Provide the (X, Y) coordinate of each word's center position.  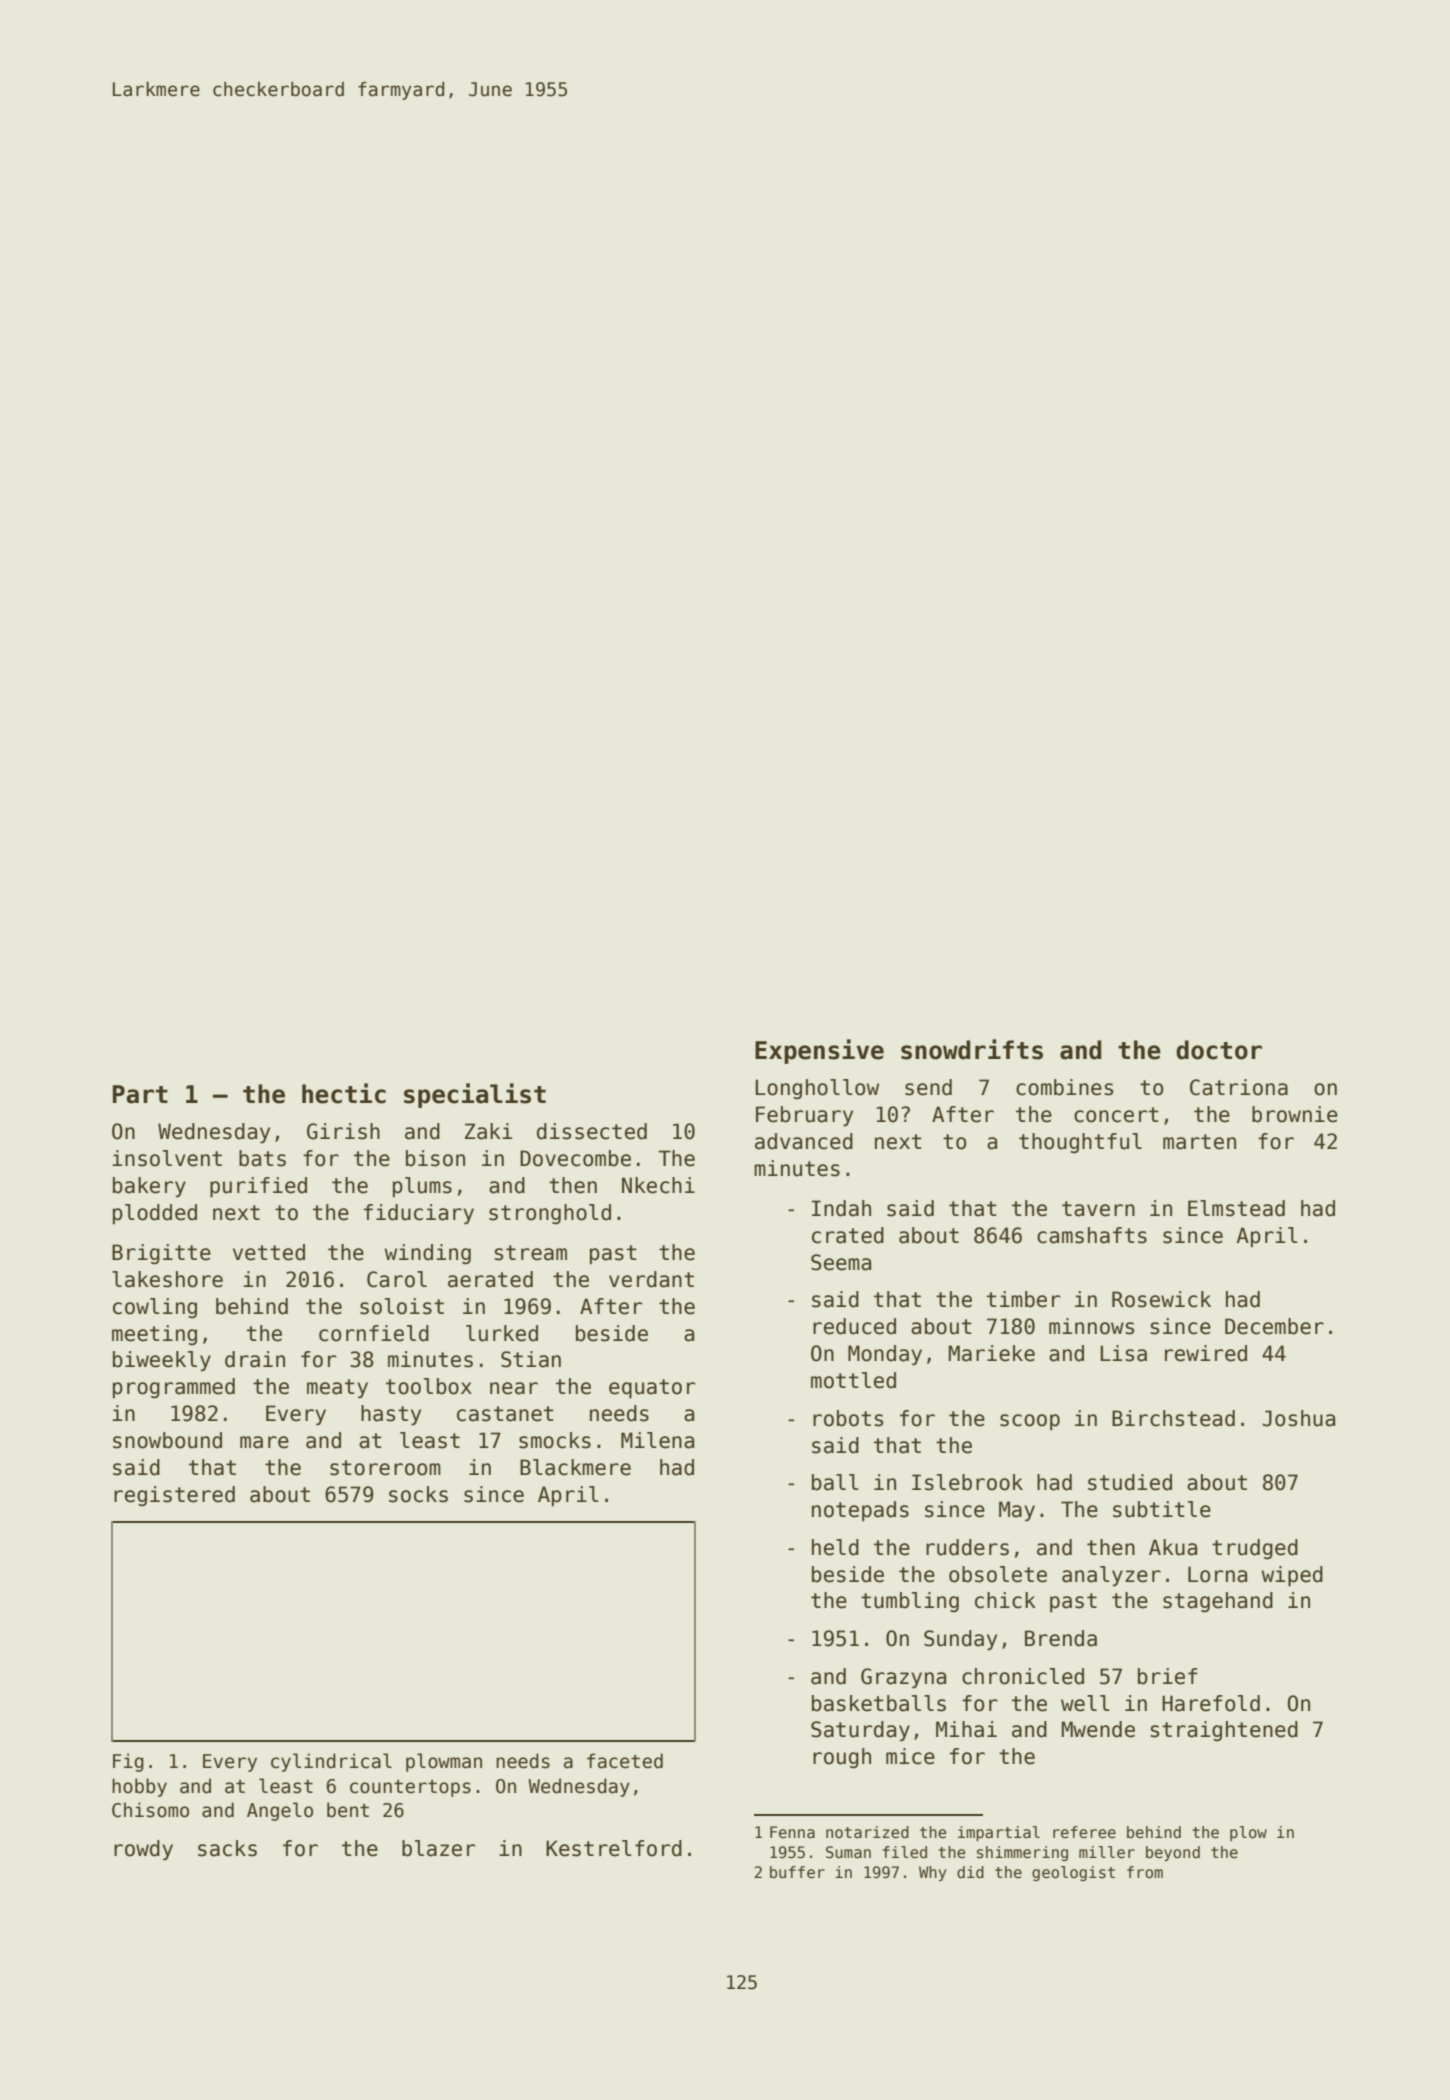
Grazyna (903, 1678)
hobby (139, 1787)
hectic (344, 1093)
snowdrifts (972, 1049)
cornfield (374, 1333)
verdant (651, 1279)
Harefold (1211, 1703)
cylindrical (331, 1762)
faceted (625, 1761)
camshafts (1092, 1235)
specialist (475, 1095)
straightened (1224, 1731)
